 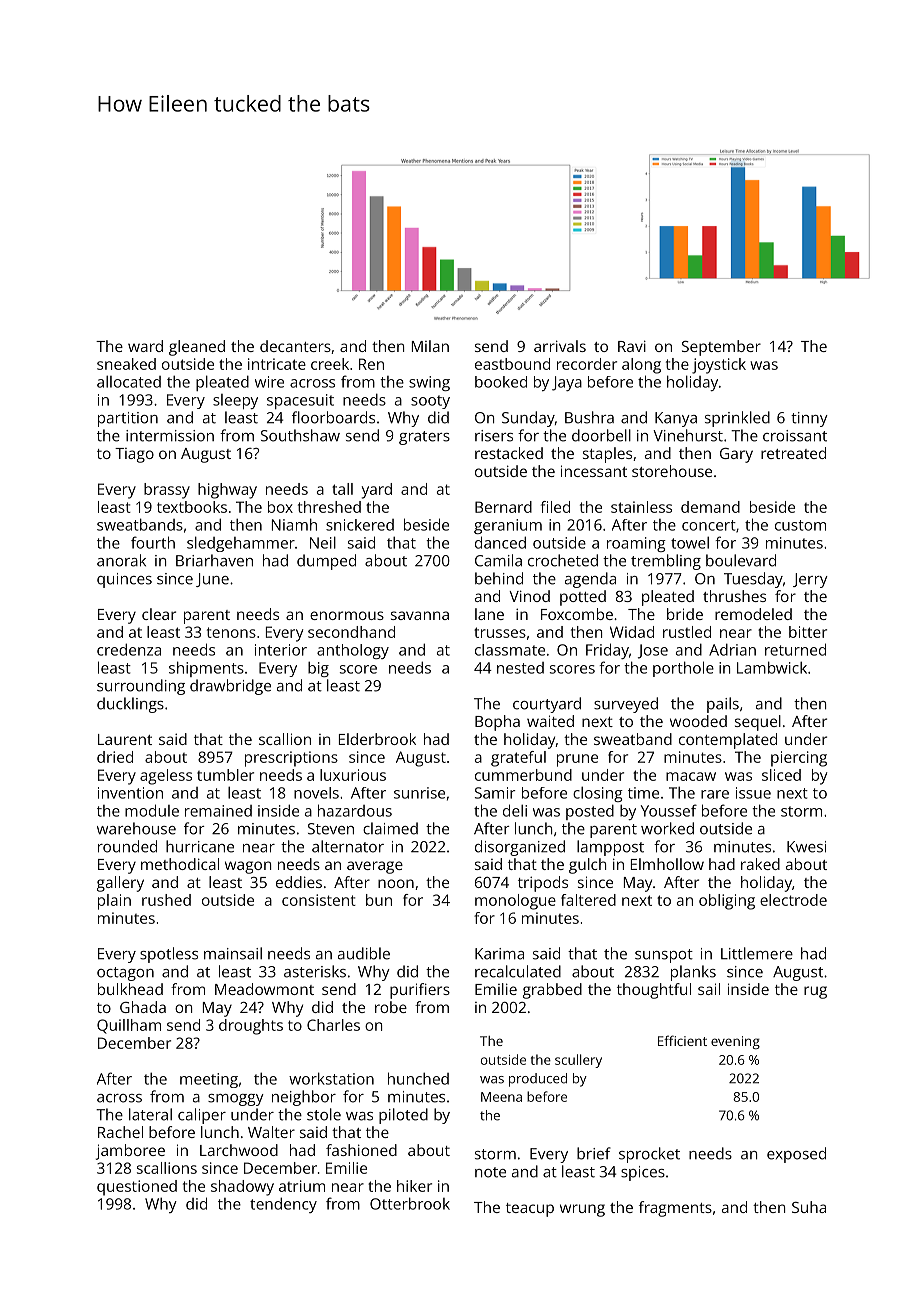 I want to click on ward, so click(x=145, y=346).
